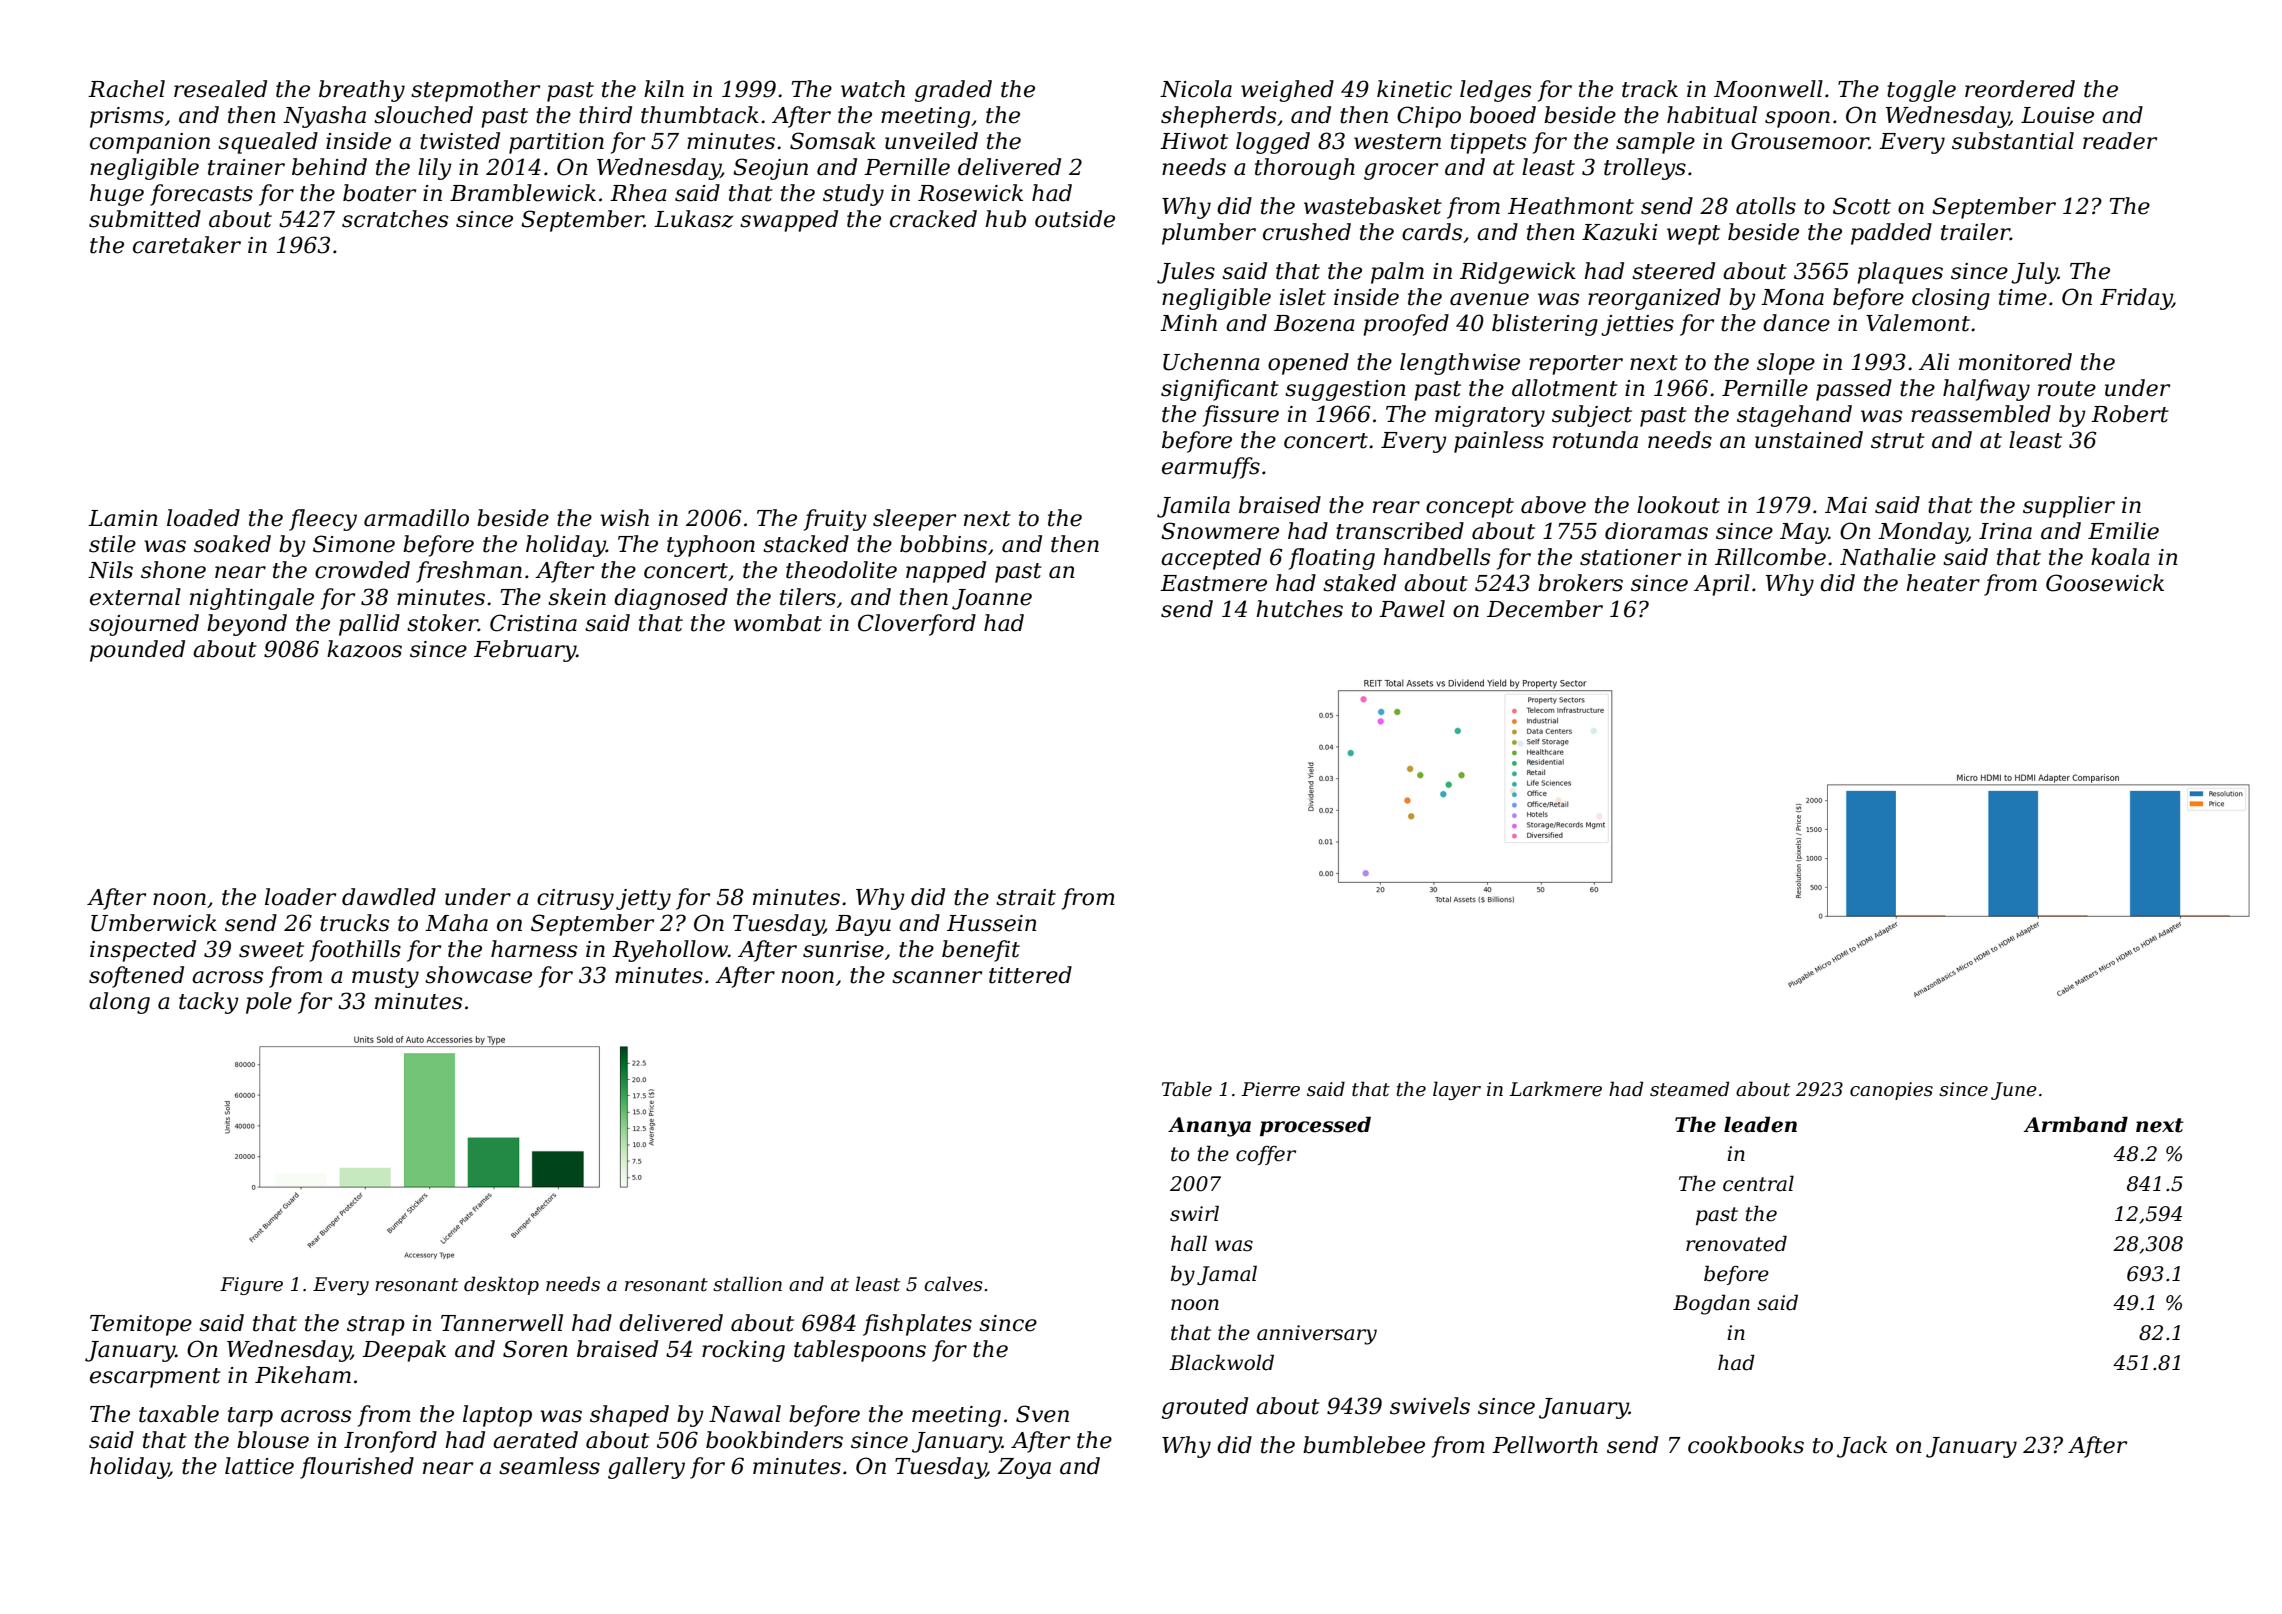 Image resolution: width=2282 pixels, height=1614 pixels. What do you see at coordinates (475, 91) in the screenshot?
I see `stepmother` at bounding box center [475, 91].
